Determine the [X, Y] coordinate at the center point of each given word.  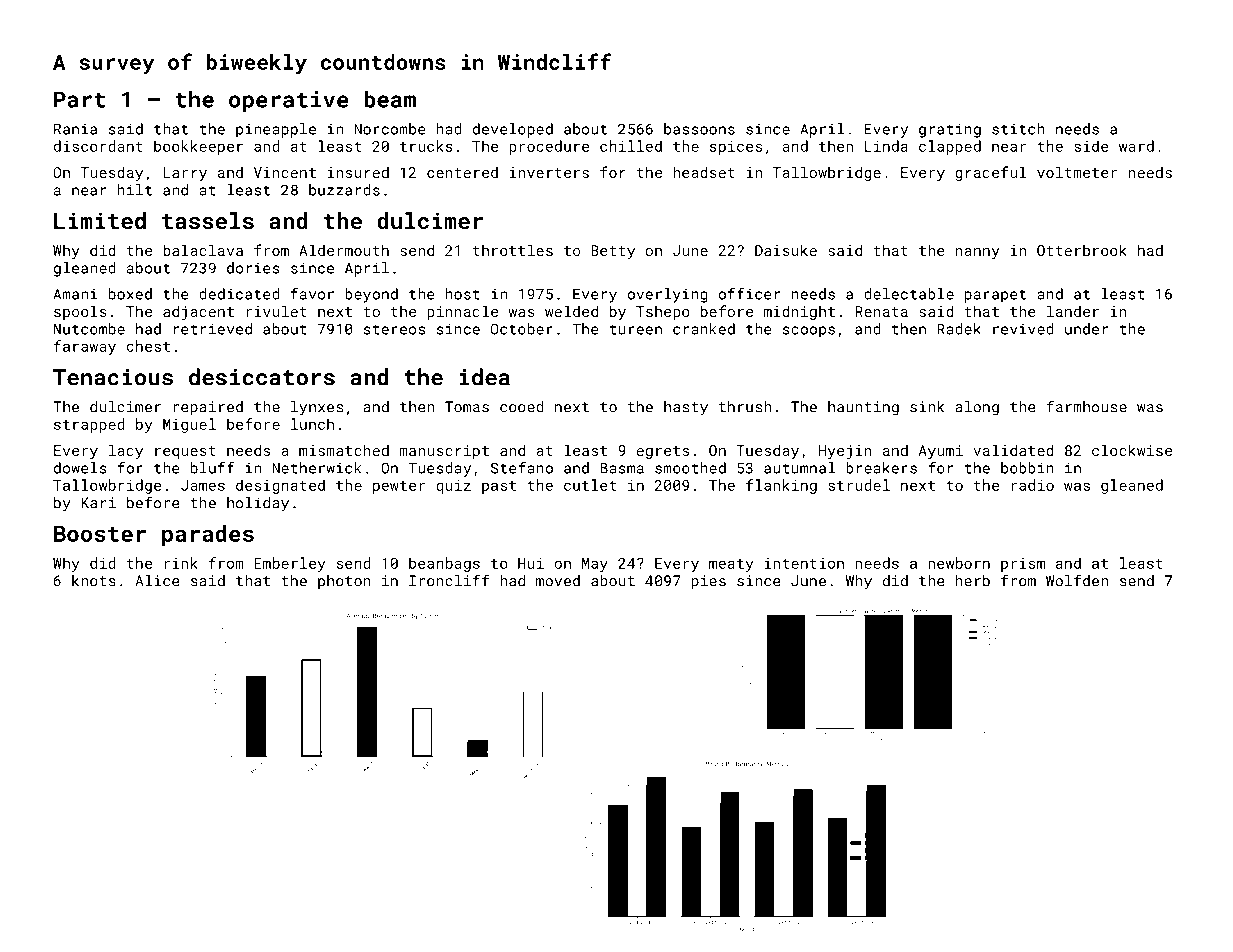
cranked [704, 329]
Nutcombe [89, 329]
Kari [98, 503]
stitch [1018, 129]
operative [289, 101]
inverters [549, 172]
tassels [208, 220]
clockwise [1132, 450]
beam [390, 99]
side [1091, 146]
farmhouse [1086, 406]
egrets [663, 452]
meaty [731, 565]
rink [181, 563]
